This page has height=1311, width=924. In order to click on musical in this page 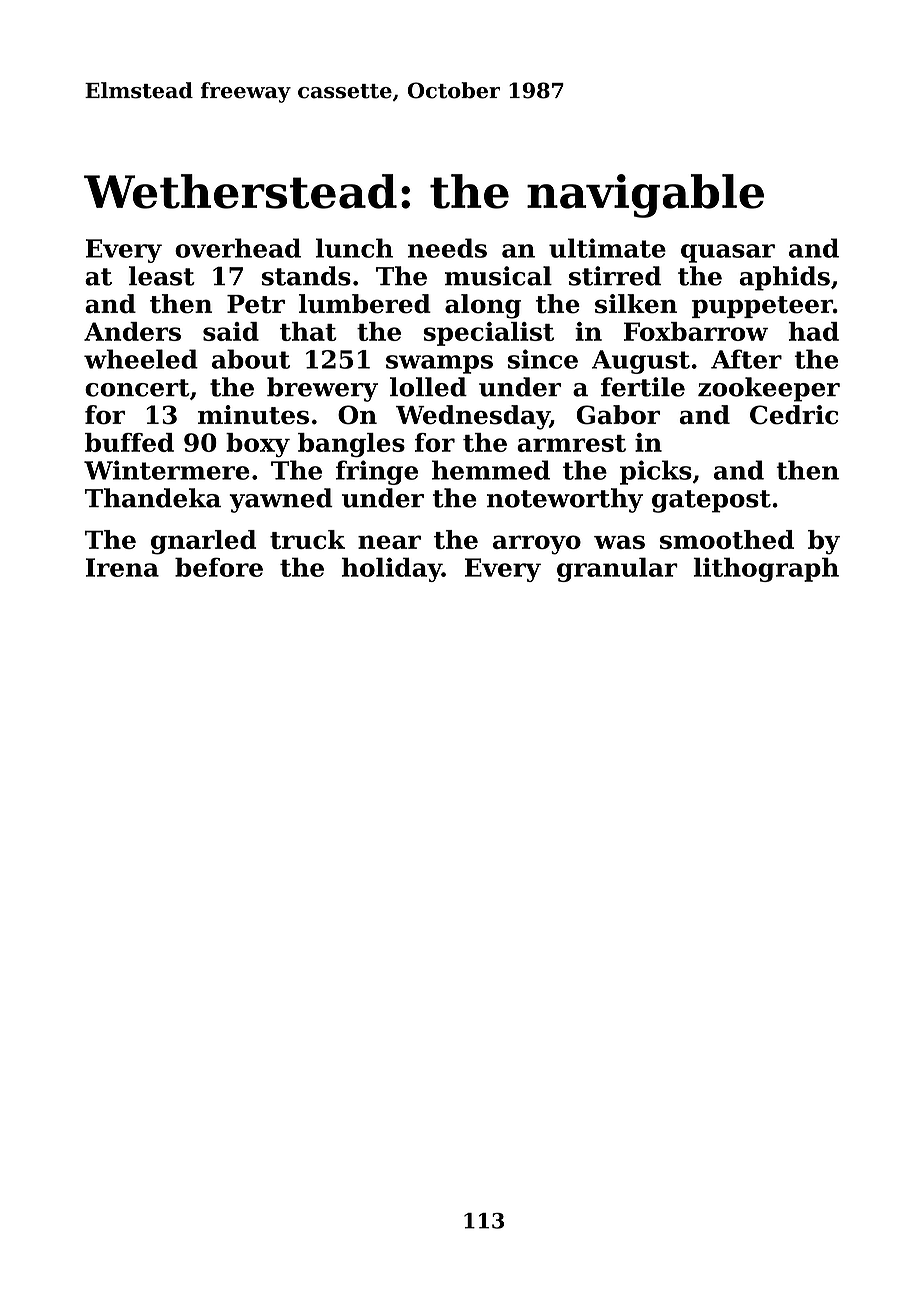, I will do `click(498, 276)`.
